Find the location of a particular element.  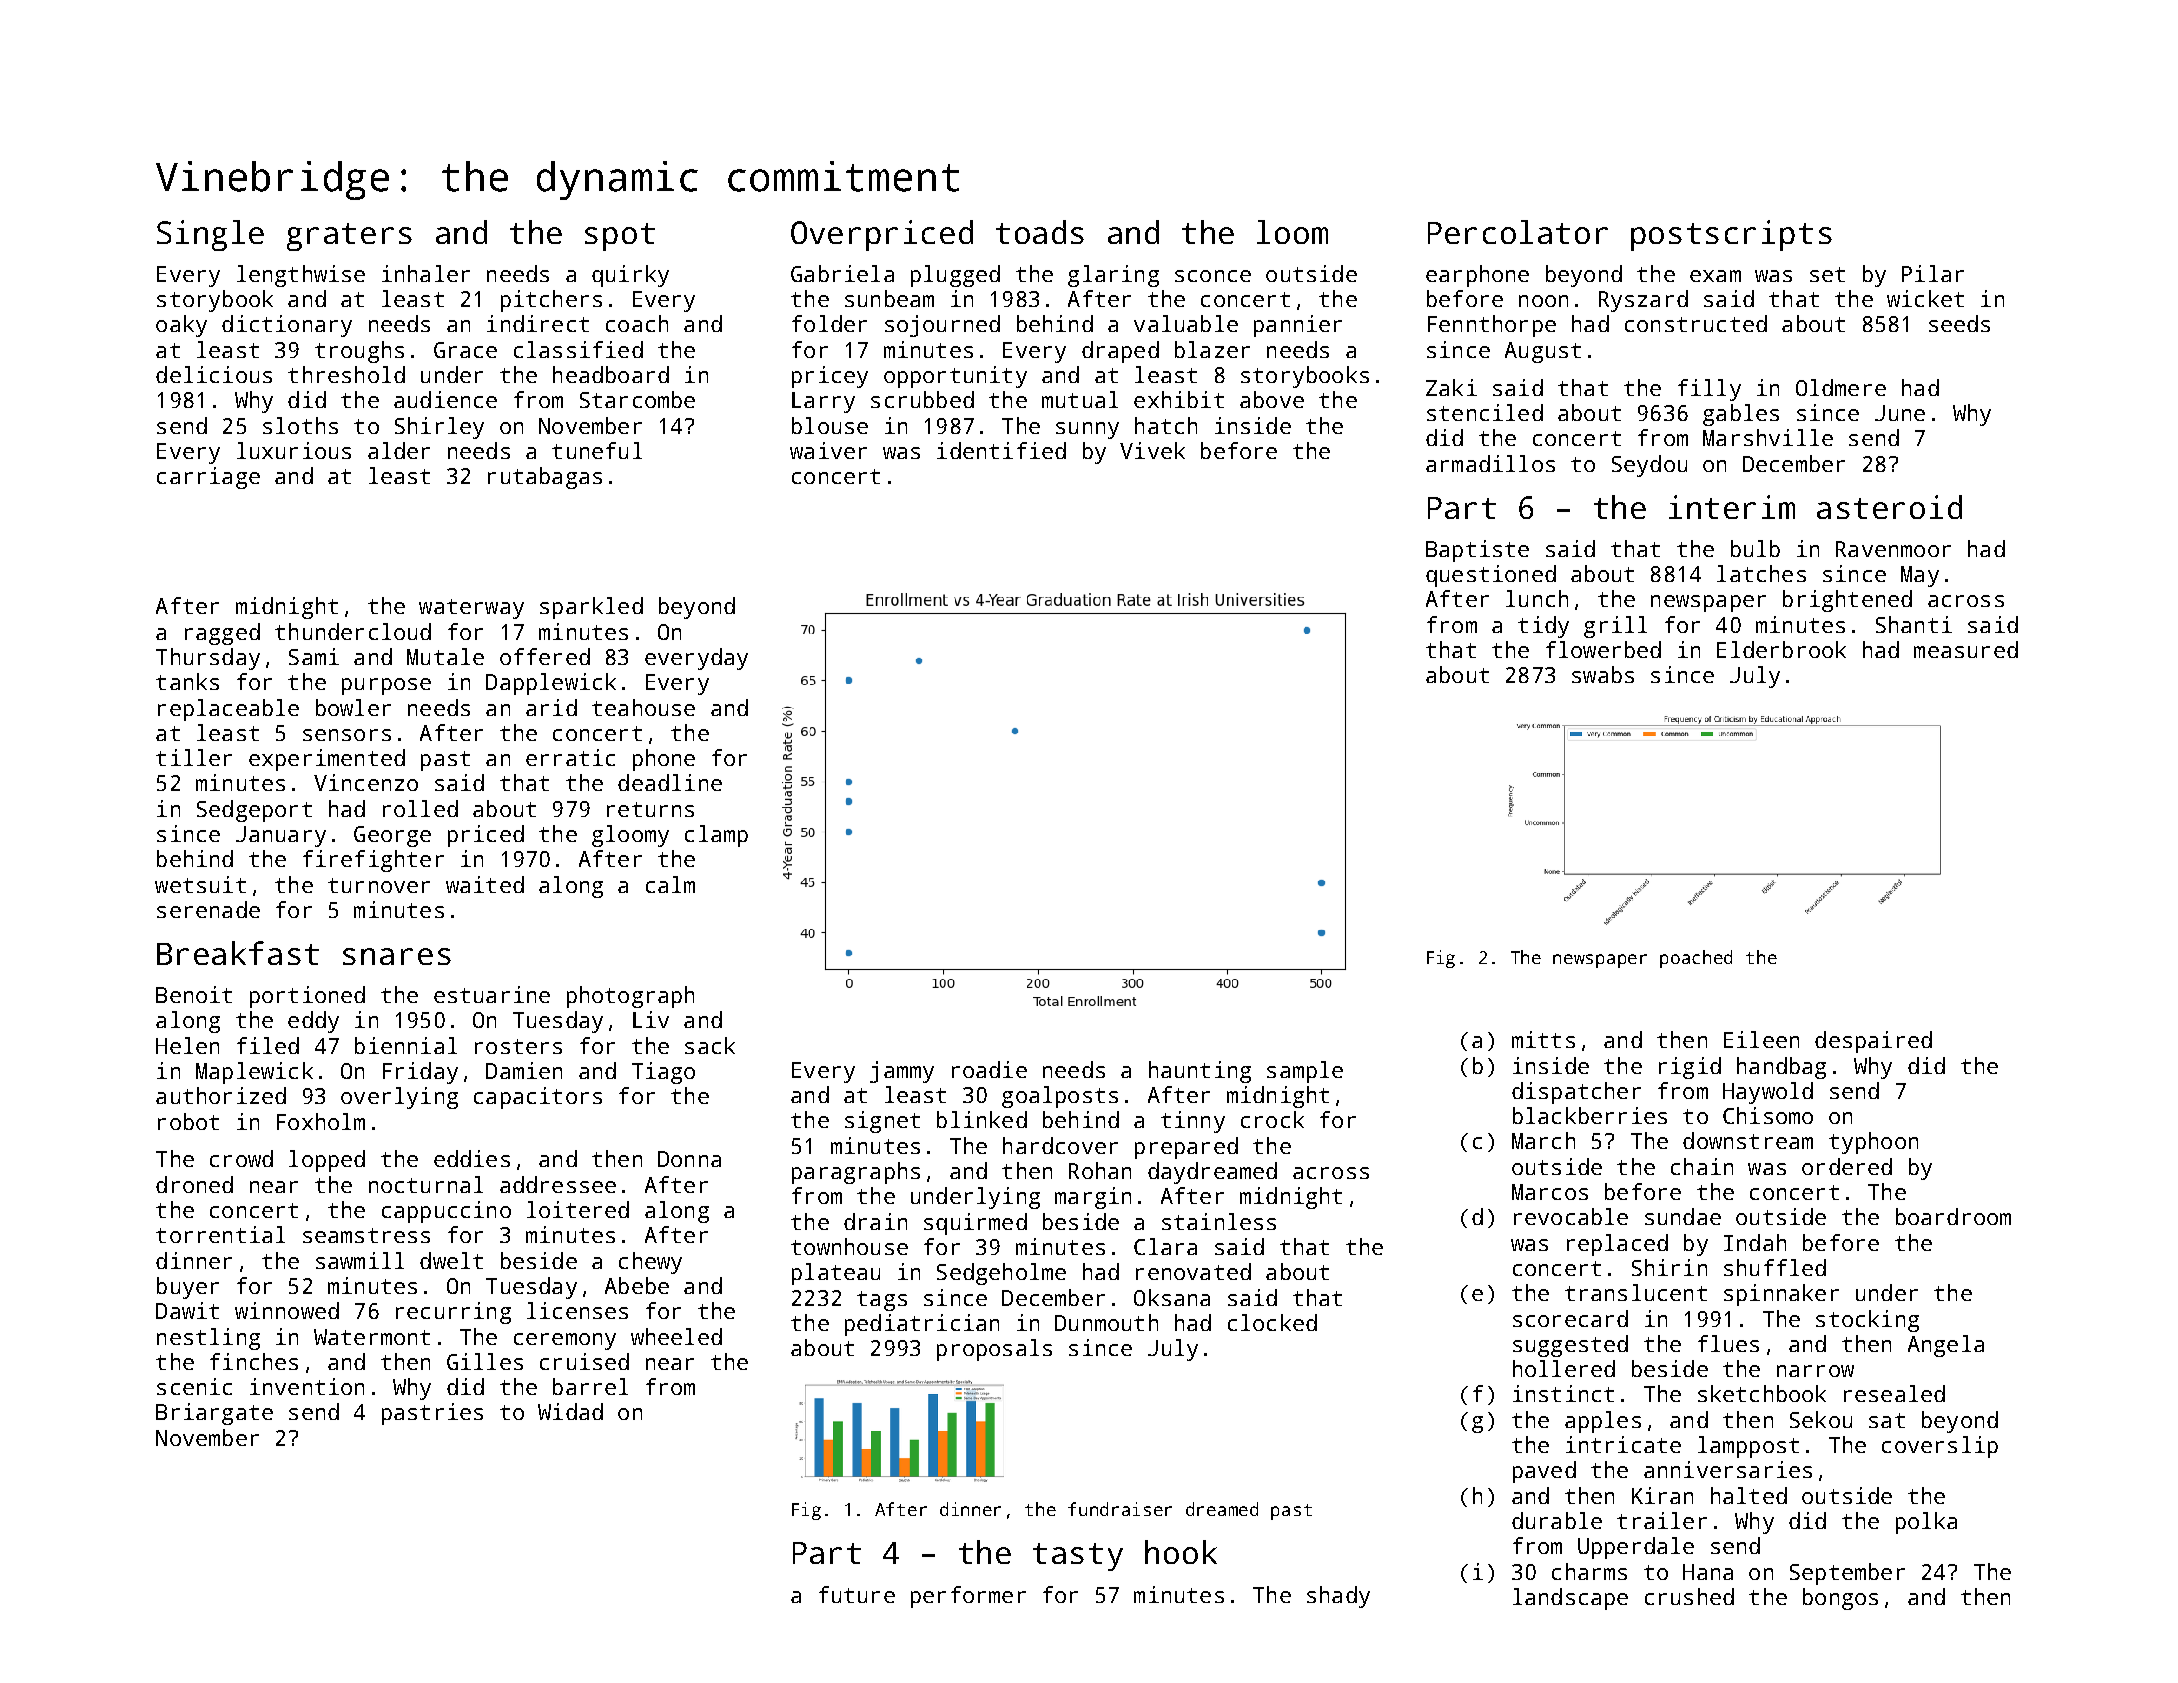

Angela is located at coordinates (1946, 1346).
